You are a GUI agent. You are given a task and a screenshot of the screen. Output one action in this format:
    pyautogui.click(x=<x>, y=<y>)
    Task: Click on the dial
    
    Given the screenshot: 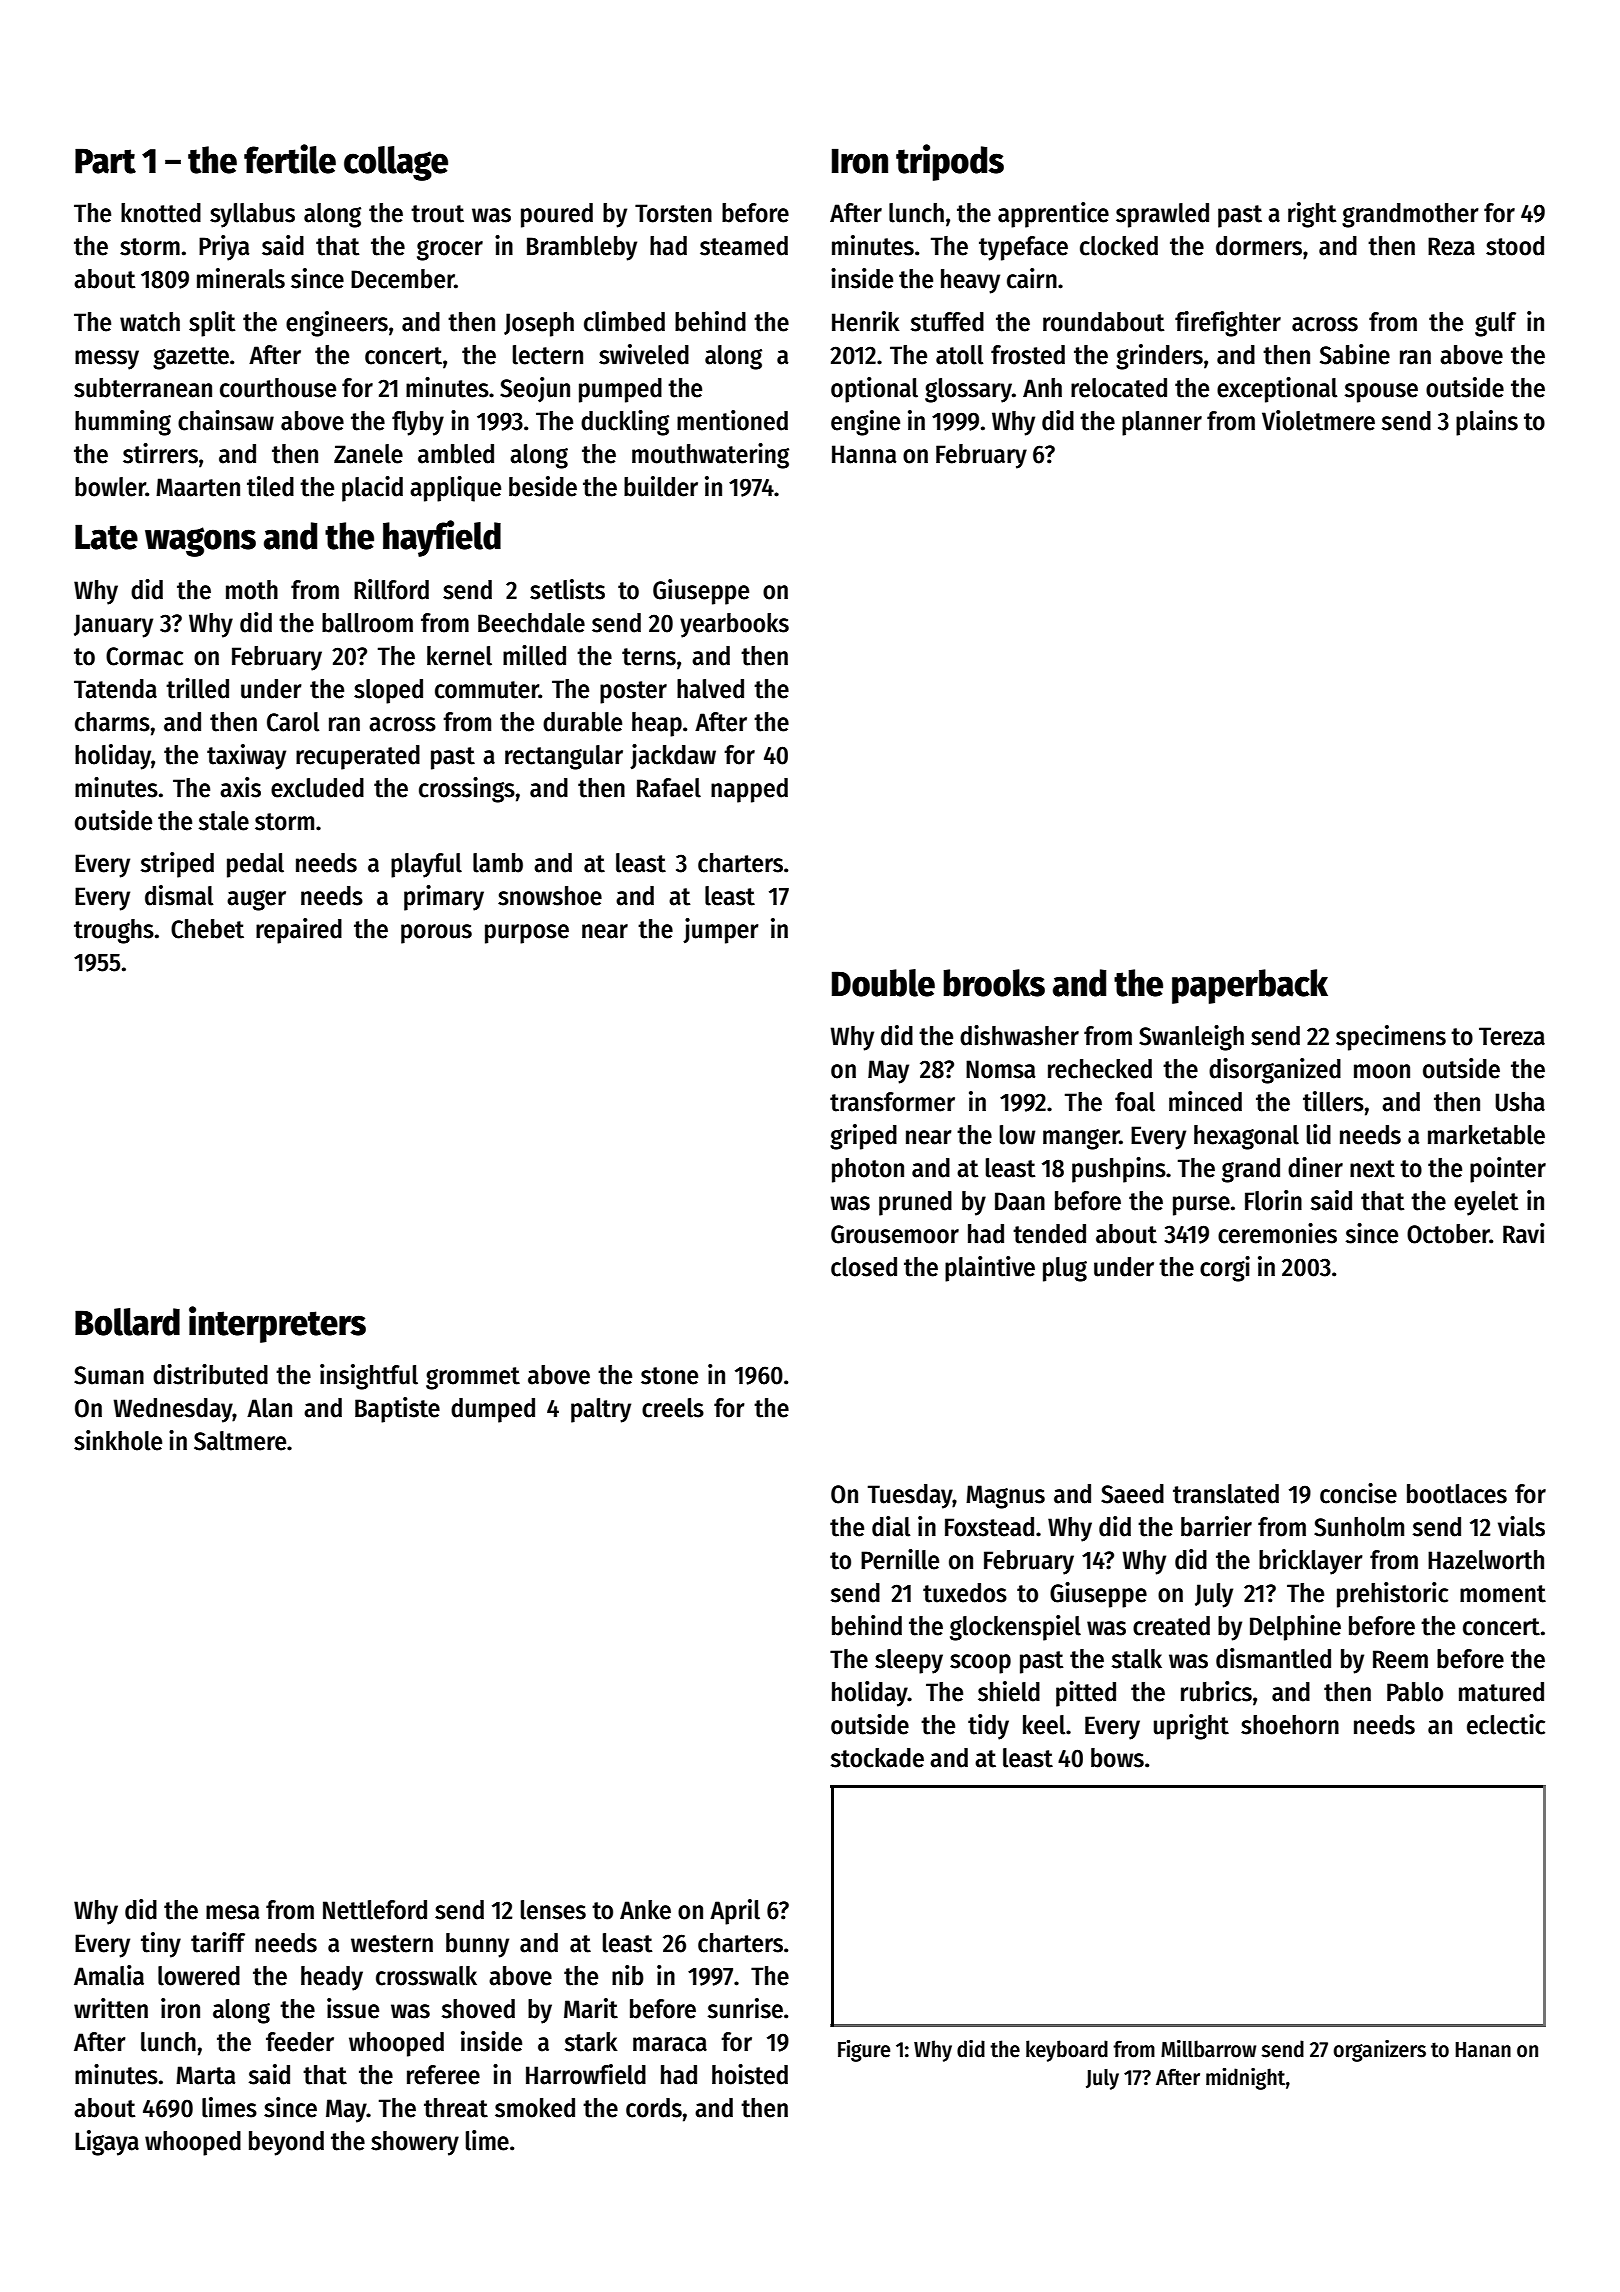 What is the action you would take?
    pyautogui.click(x=891, y=1526)
